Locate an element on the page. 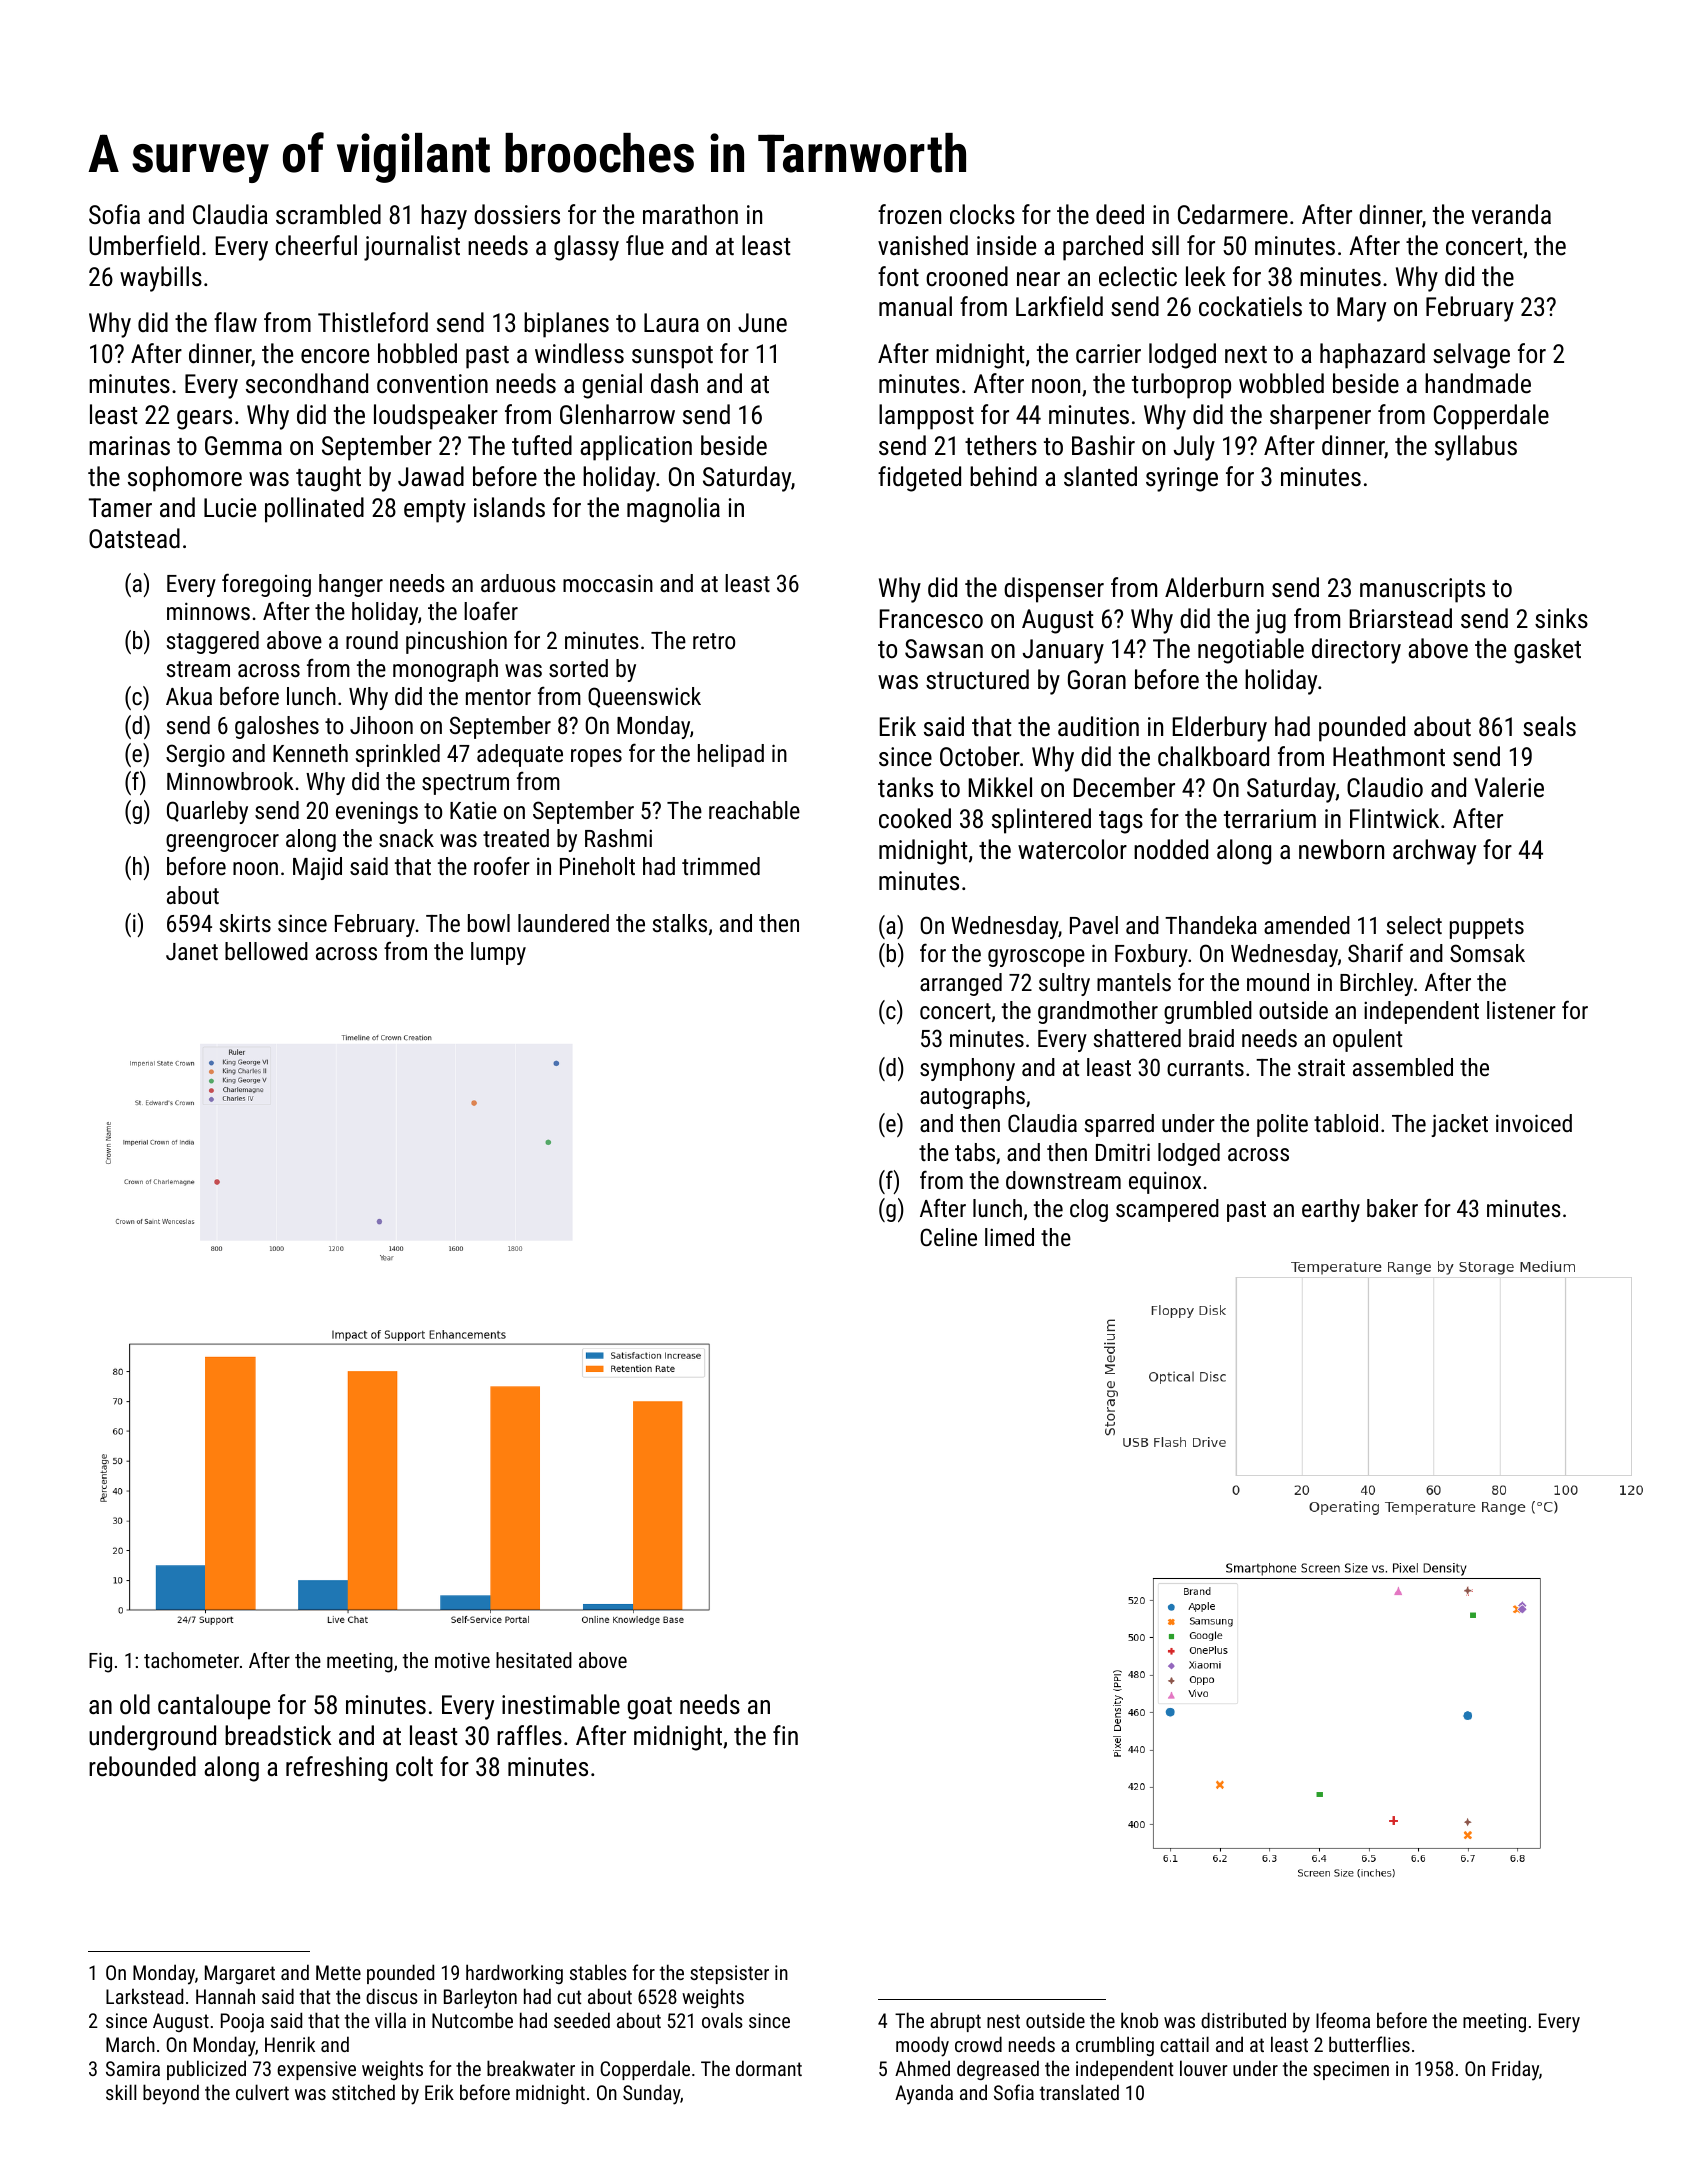  dormant is located at coordinates (769, 2068).
